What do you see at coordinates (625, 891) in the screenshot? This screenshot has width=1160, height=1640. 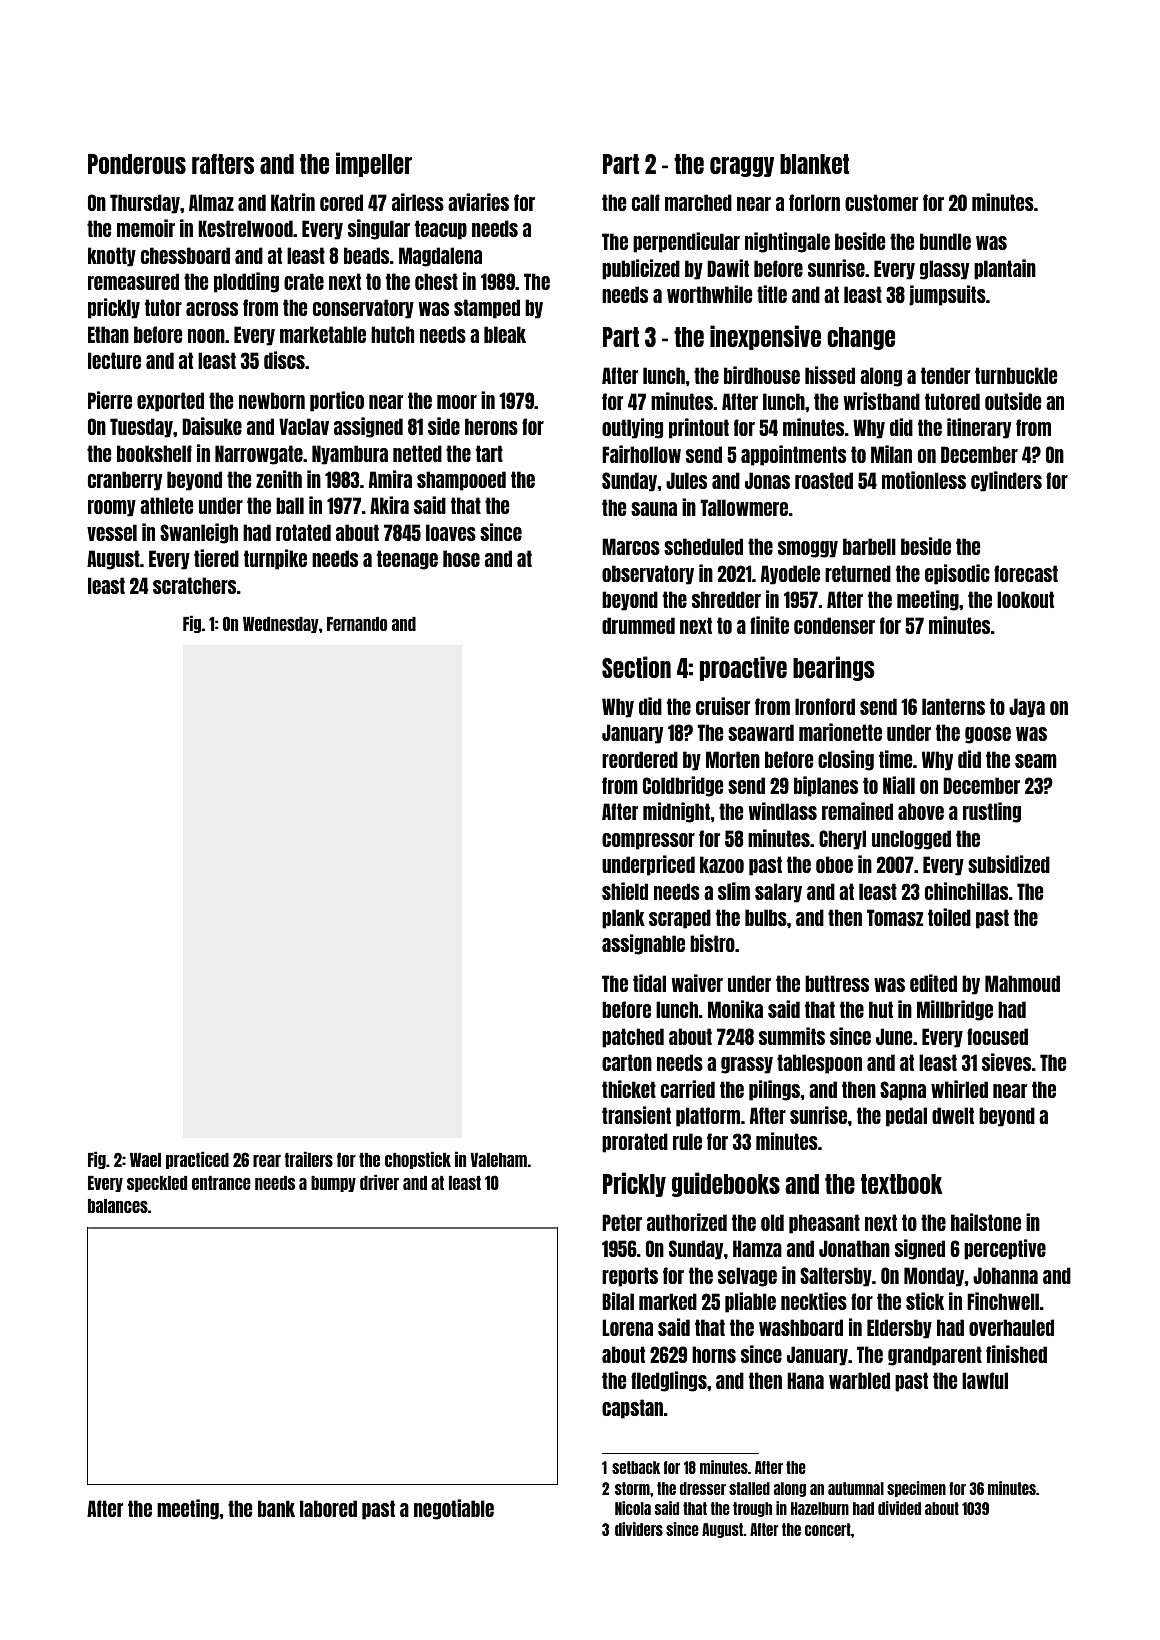 I see `shield` at bounding box center [625, 891].
